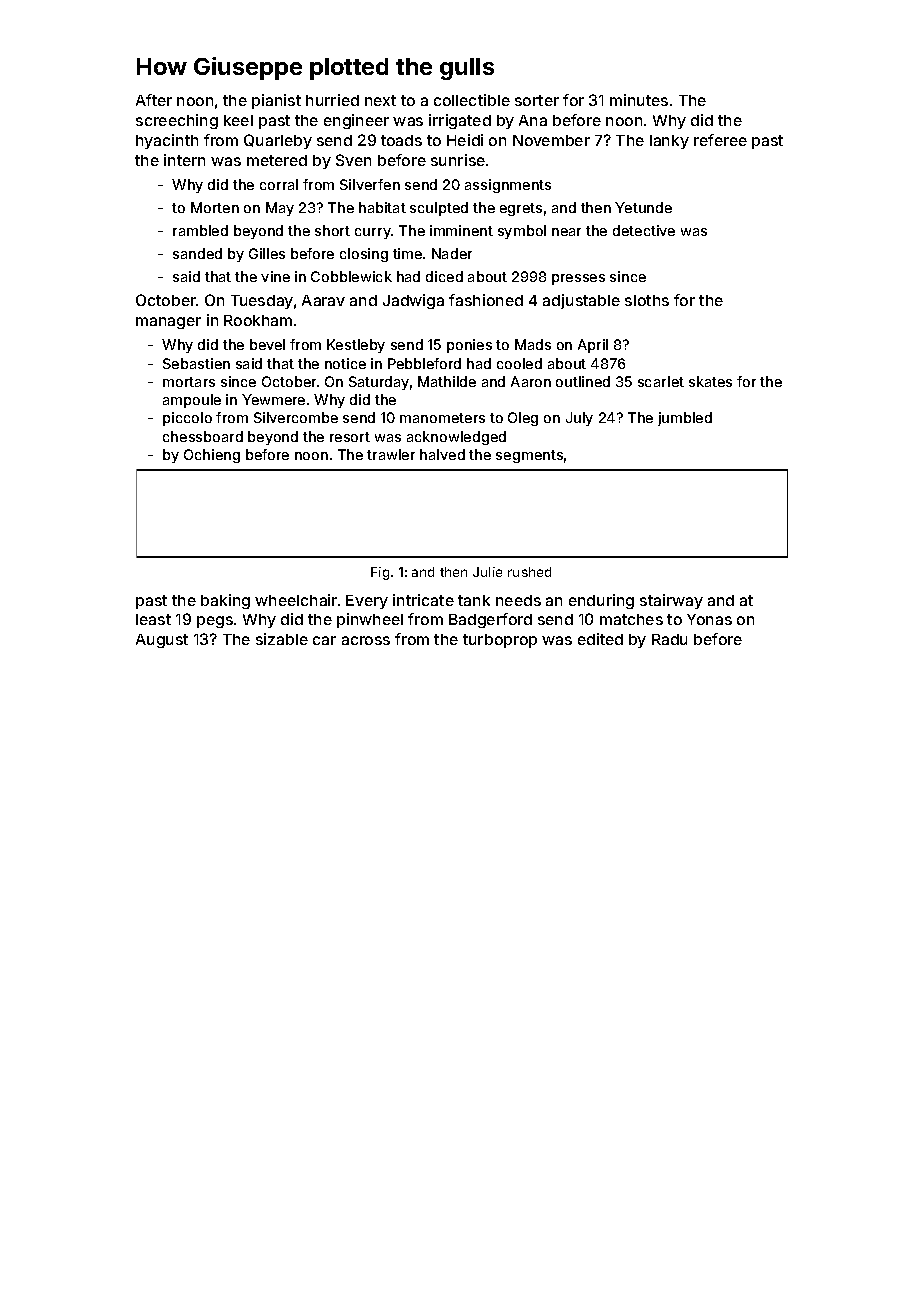 The width and height of the screenshot is (924, 1314). What do you see at coordinates (531, 381) in the screenshot?
I see `Aaron` at bounding box center [531, 381].
